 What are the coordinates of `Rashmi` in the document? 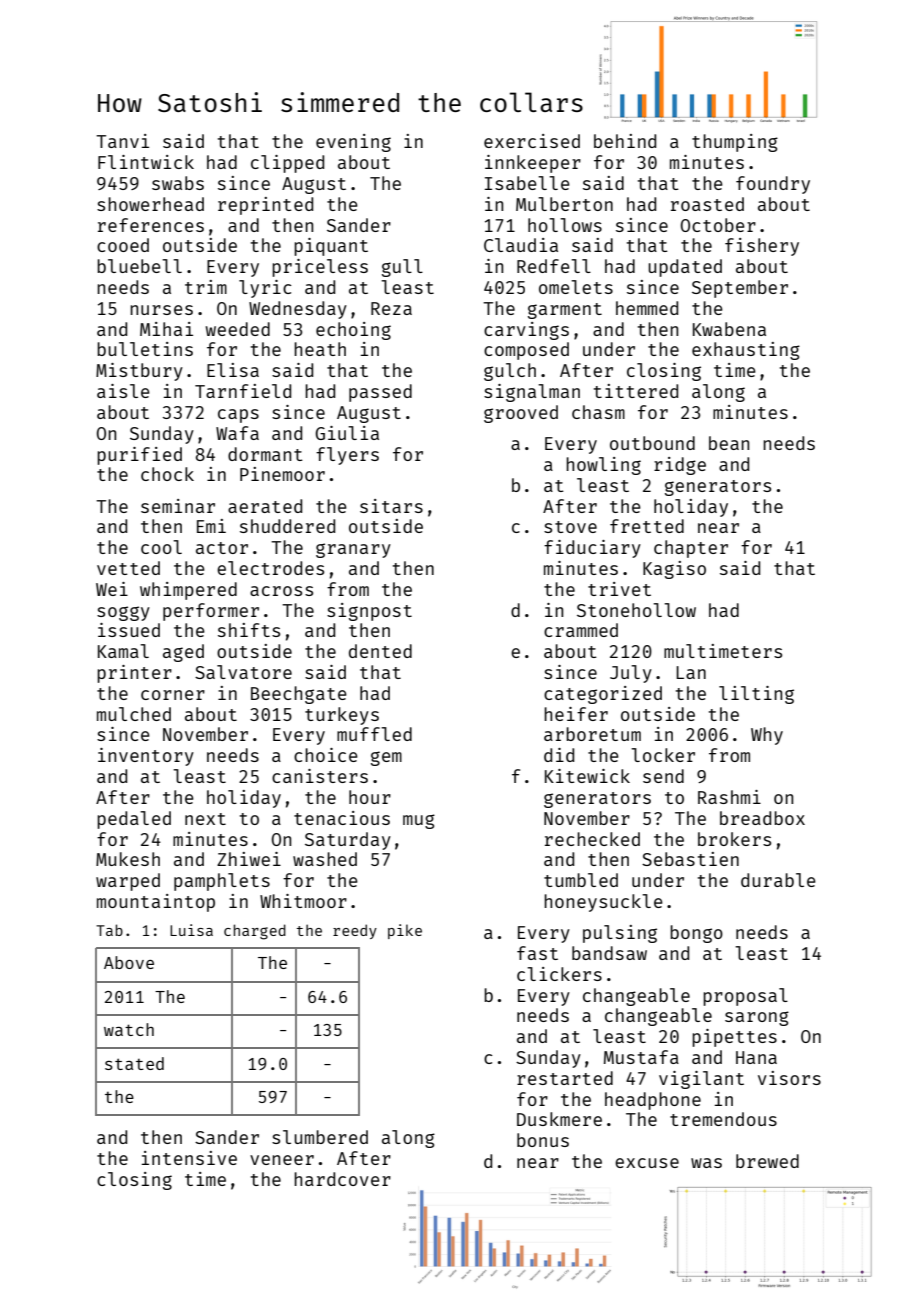 It's located at (729, 797).
